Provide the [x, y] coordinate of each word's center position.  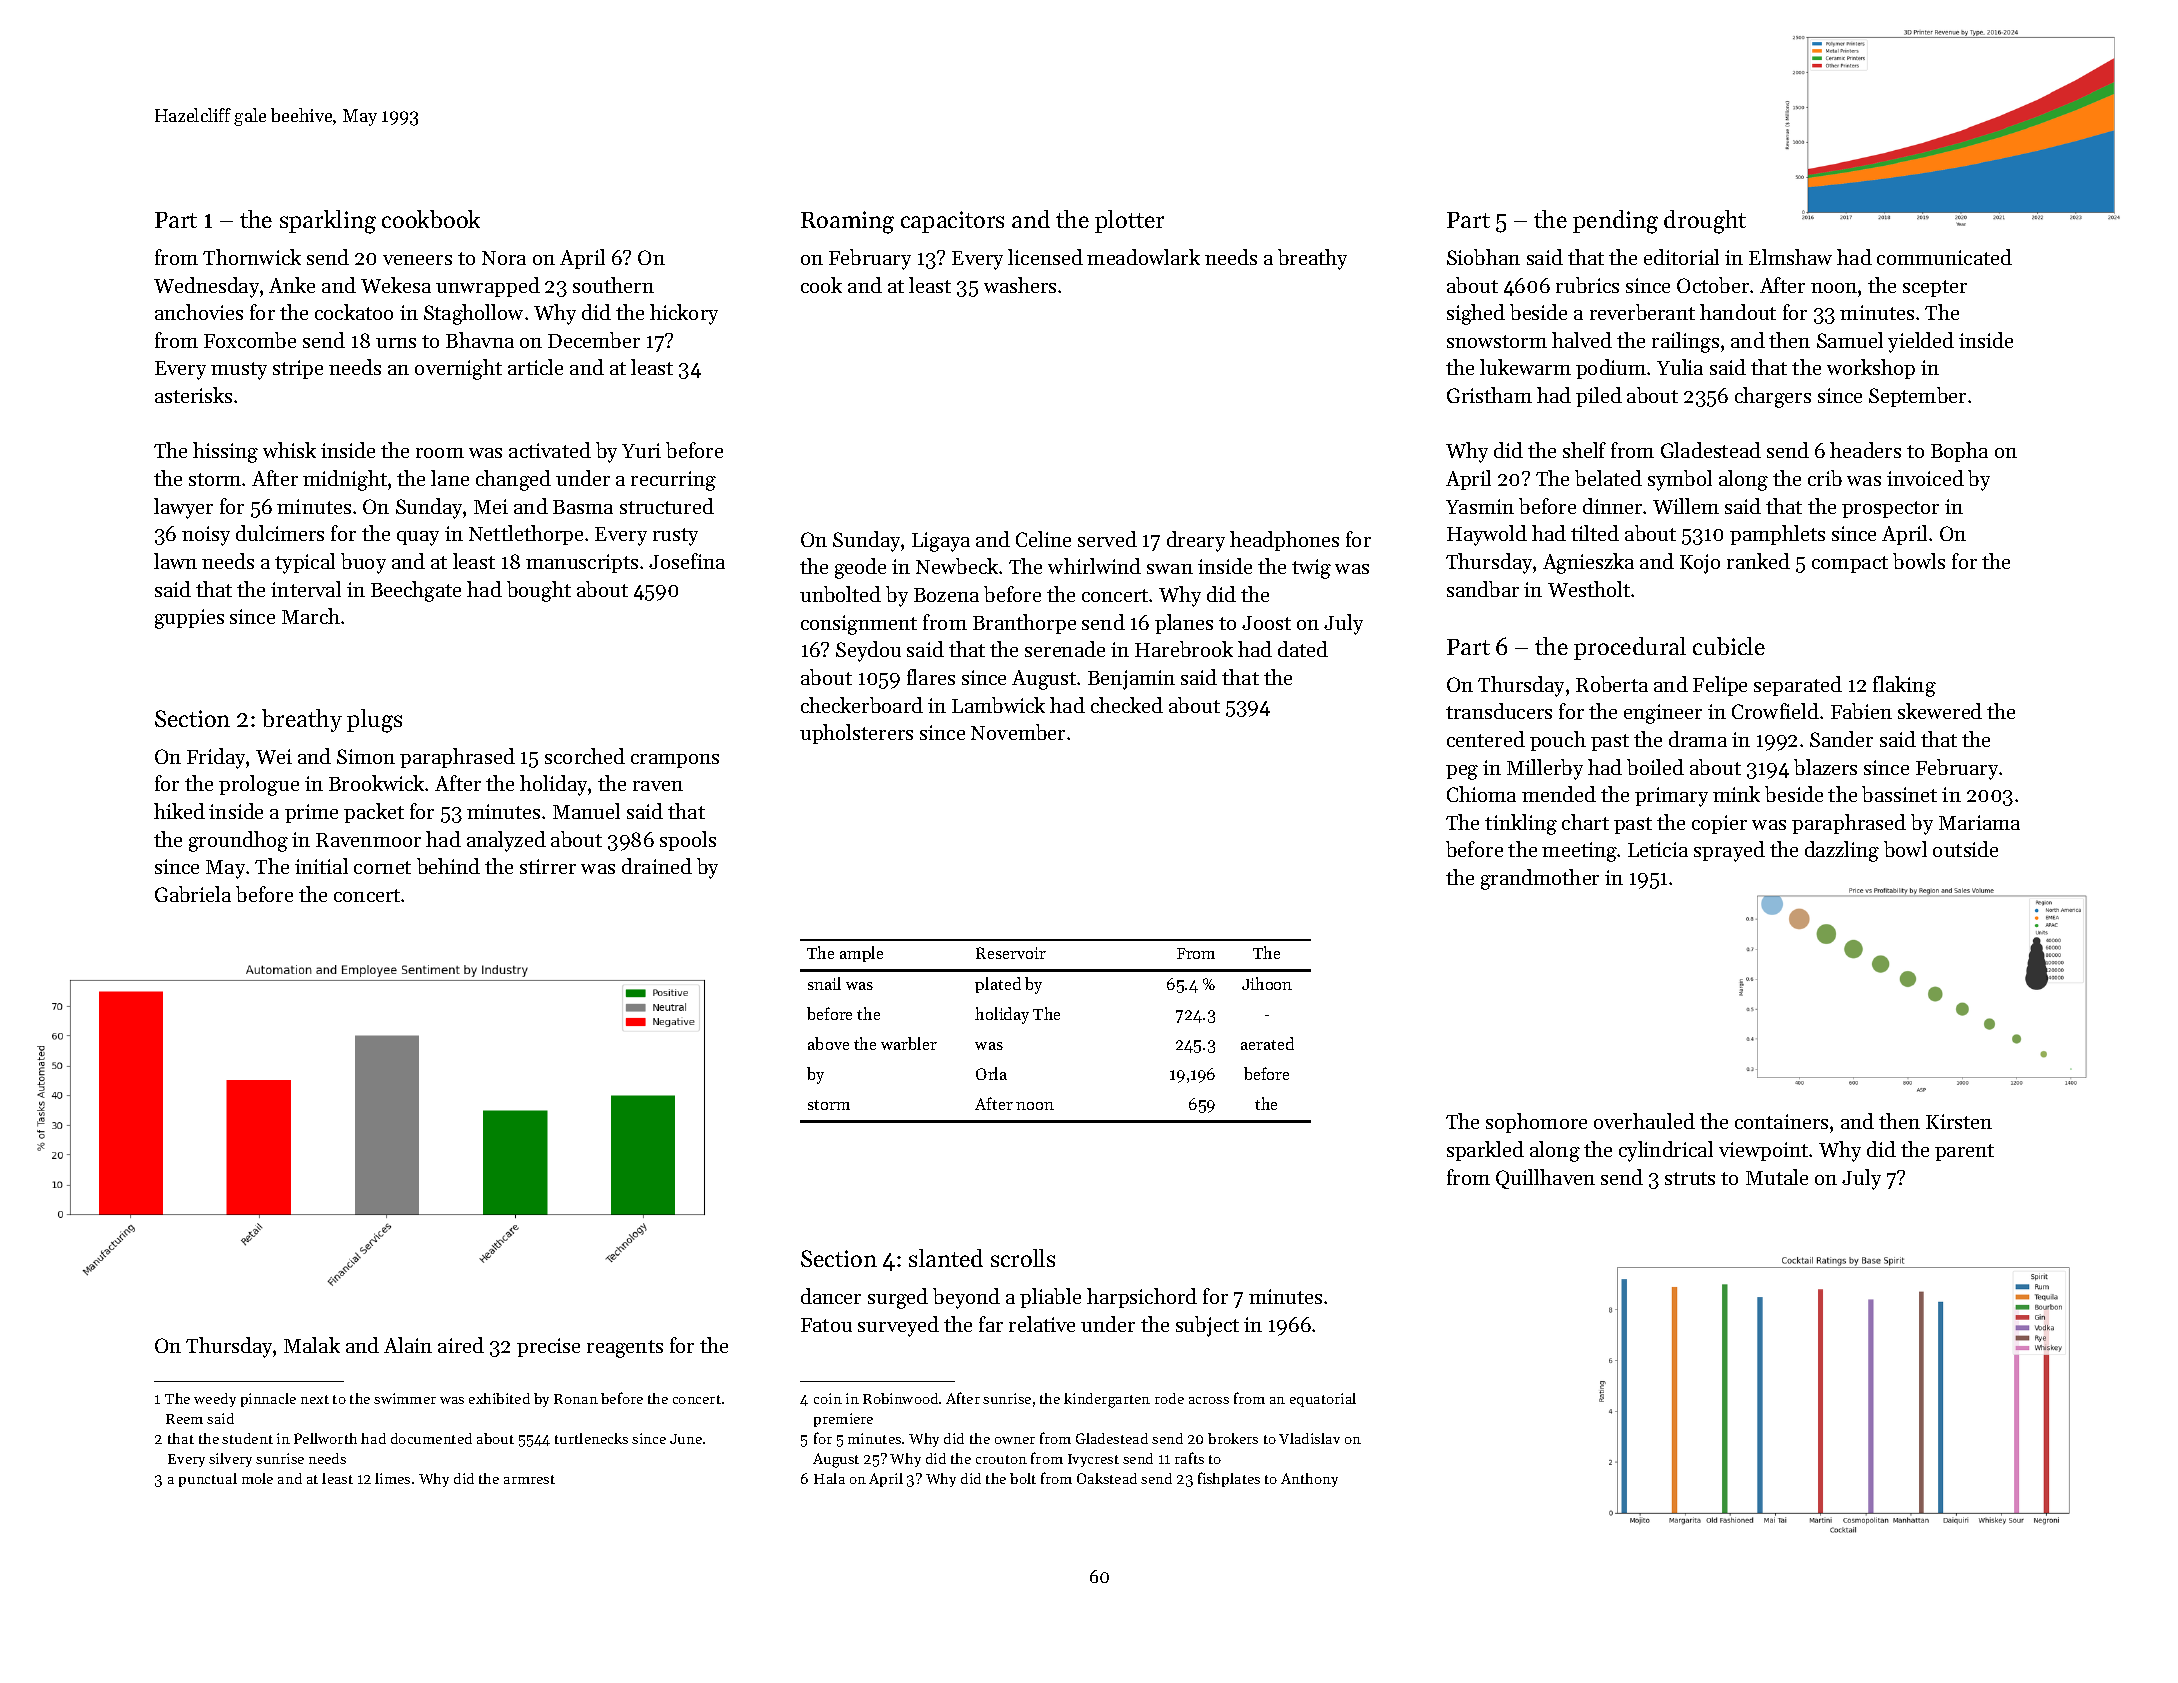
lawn [175, 561]
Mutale [1777, 1177]
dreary [1196, 541]
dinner [1612, 506]
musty [239, 371]
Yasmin [1480, 506]
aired [461, 1345]
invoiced [1925, 478]
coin [828, 1398]
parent [1964, 1152]
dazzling [1842, 851]
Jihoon [1267, 983]
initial [321, 866]
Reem [184, 1419]
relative [1042, 1324]
